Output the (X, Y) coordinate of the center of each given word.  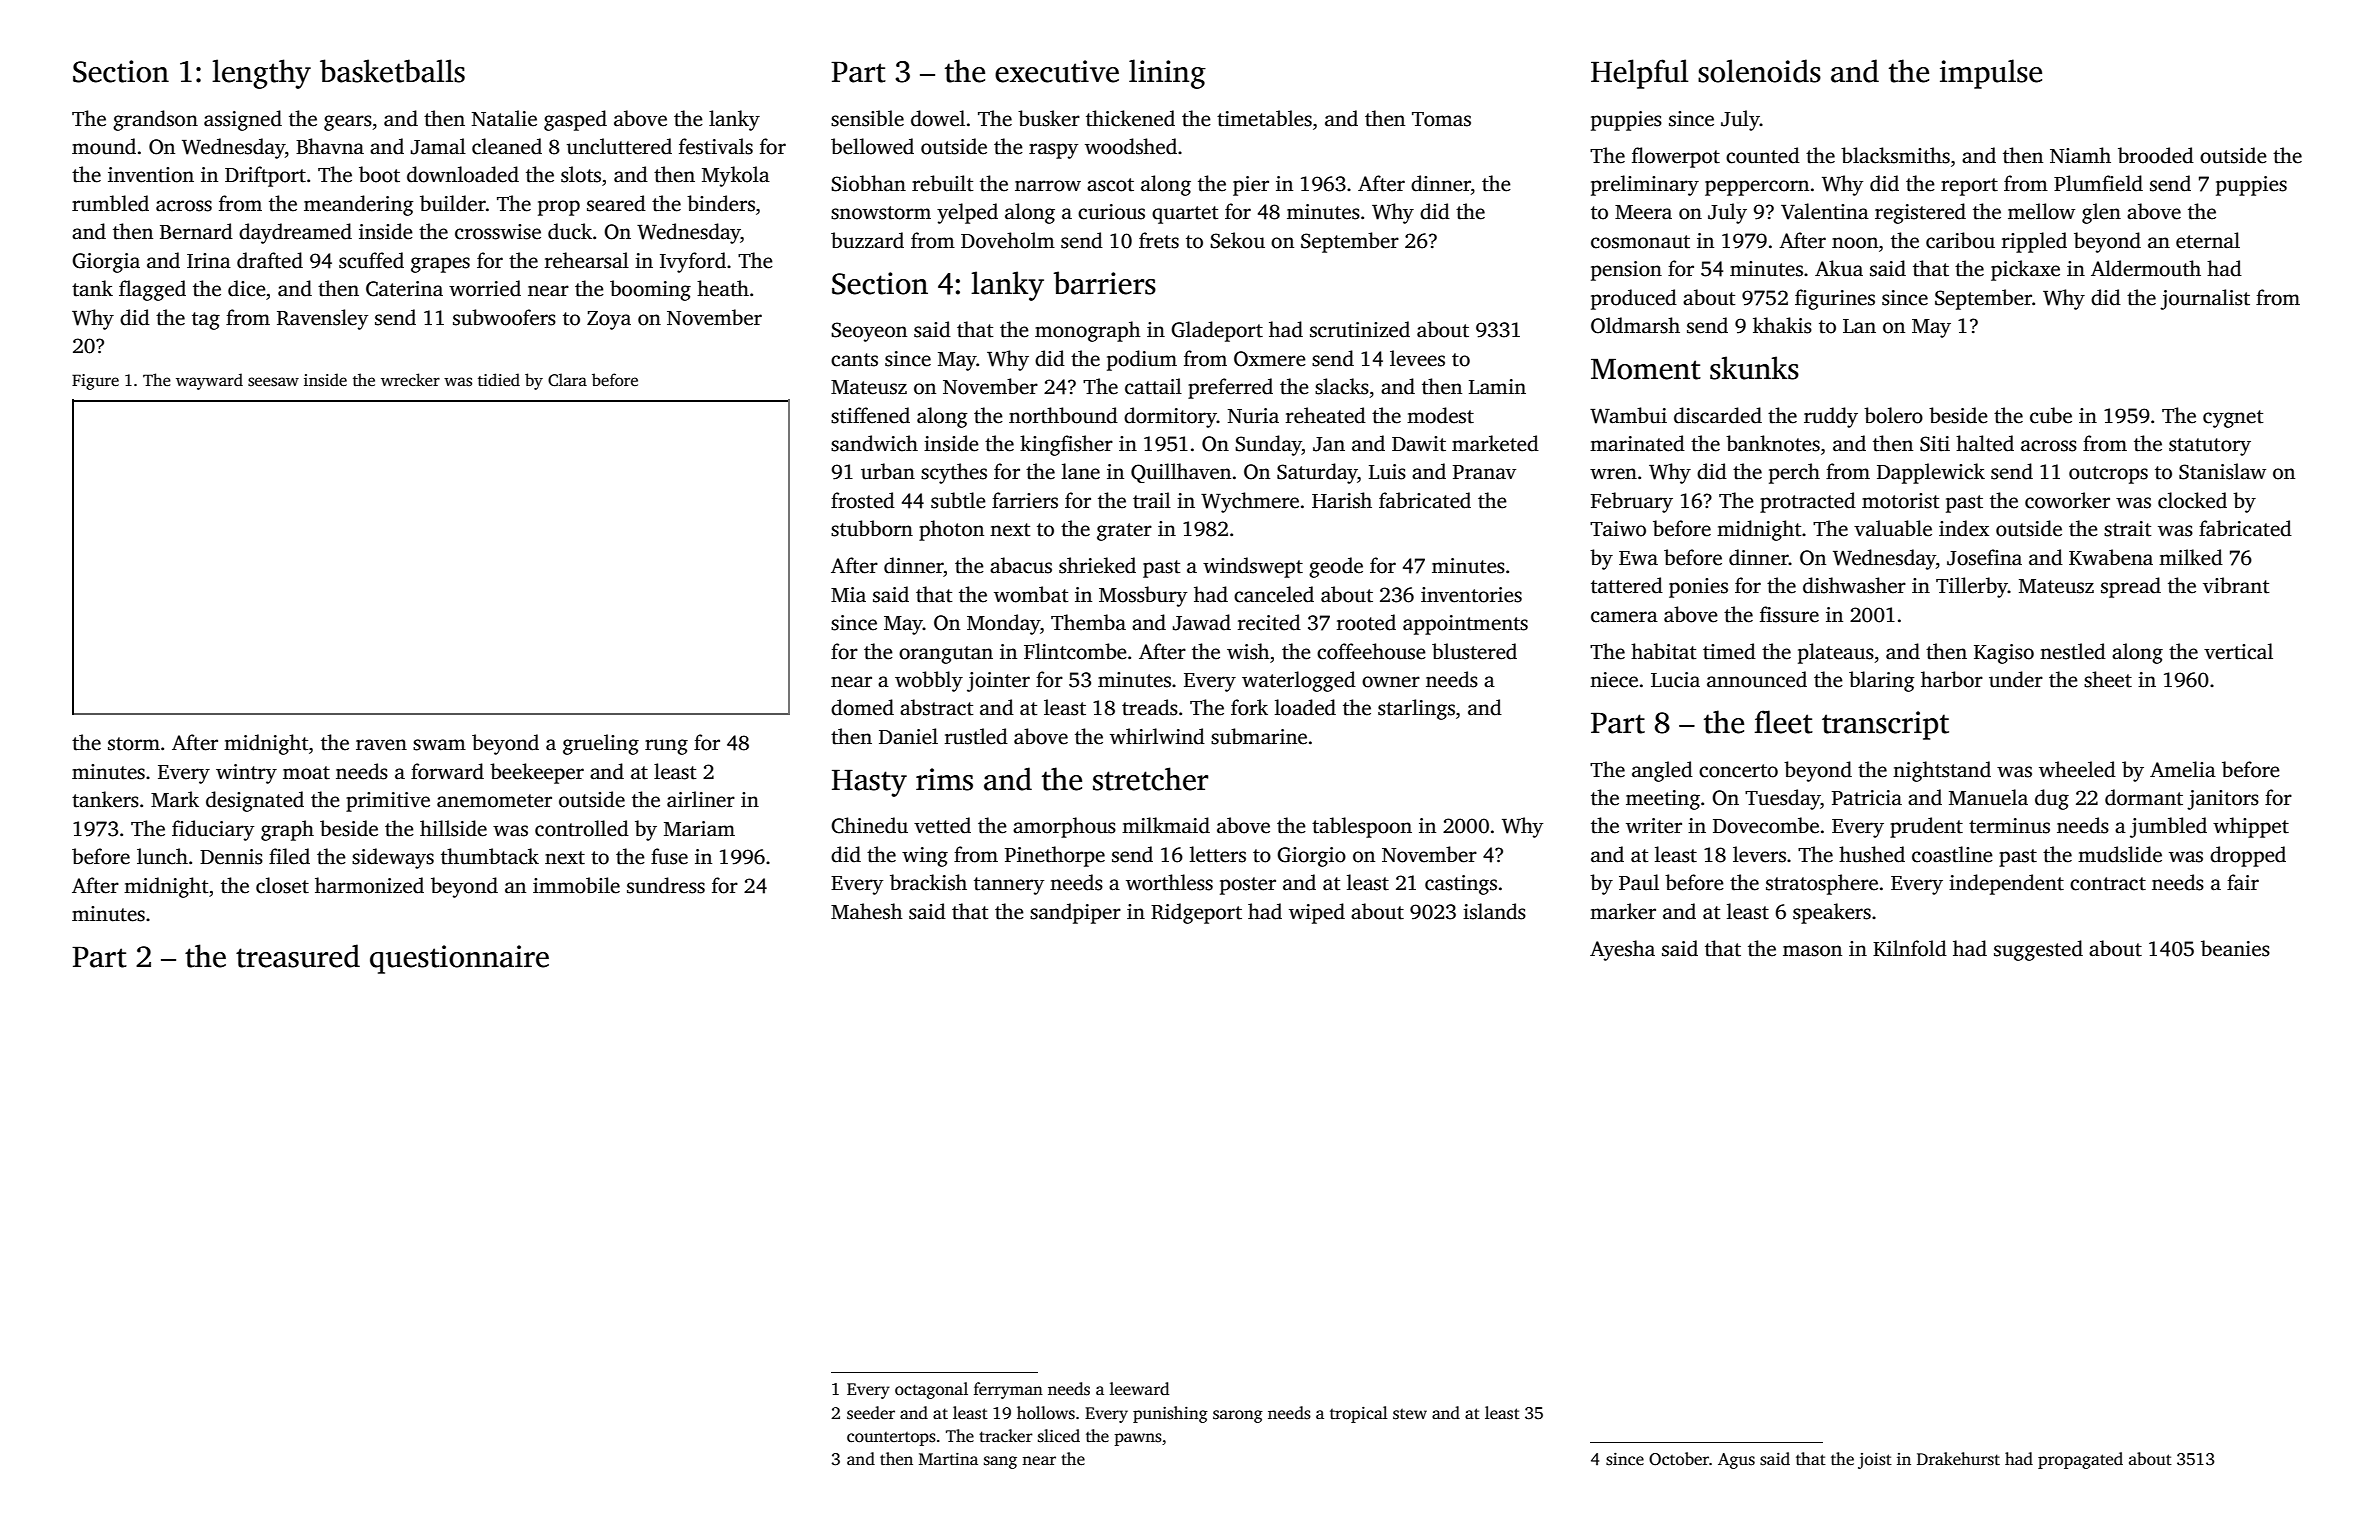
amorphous (1064, 827)
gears (348, 123)
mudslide (2120, 854)
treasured (298, 956)
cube (2051, 415)
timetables (1264, 118)
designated (255, 801)
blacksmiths (1895, 155)
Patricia (1867, 798)
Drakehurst (1958, 1459)
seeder (871, 1413)
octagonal (931, 1390)
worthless (1169, 882)
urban (888, 471)
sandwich (874, 443)
